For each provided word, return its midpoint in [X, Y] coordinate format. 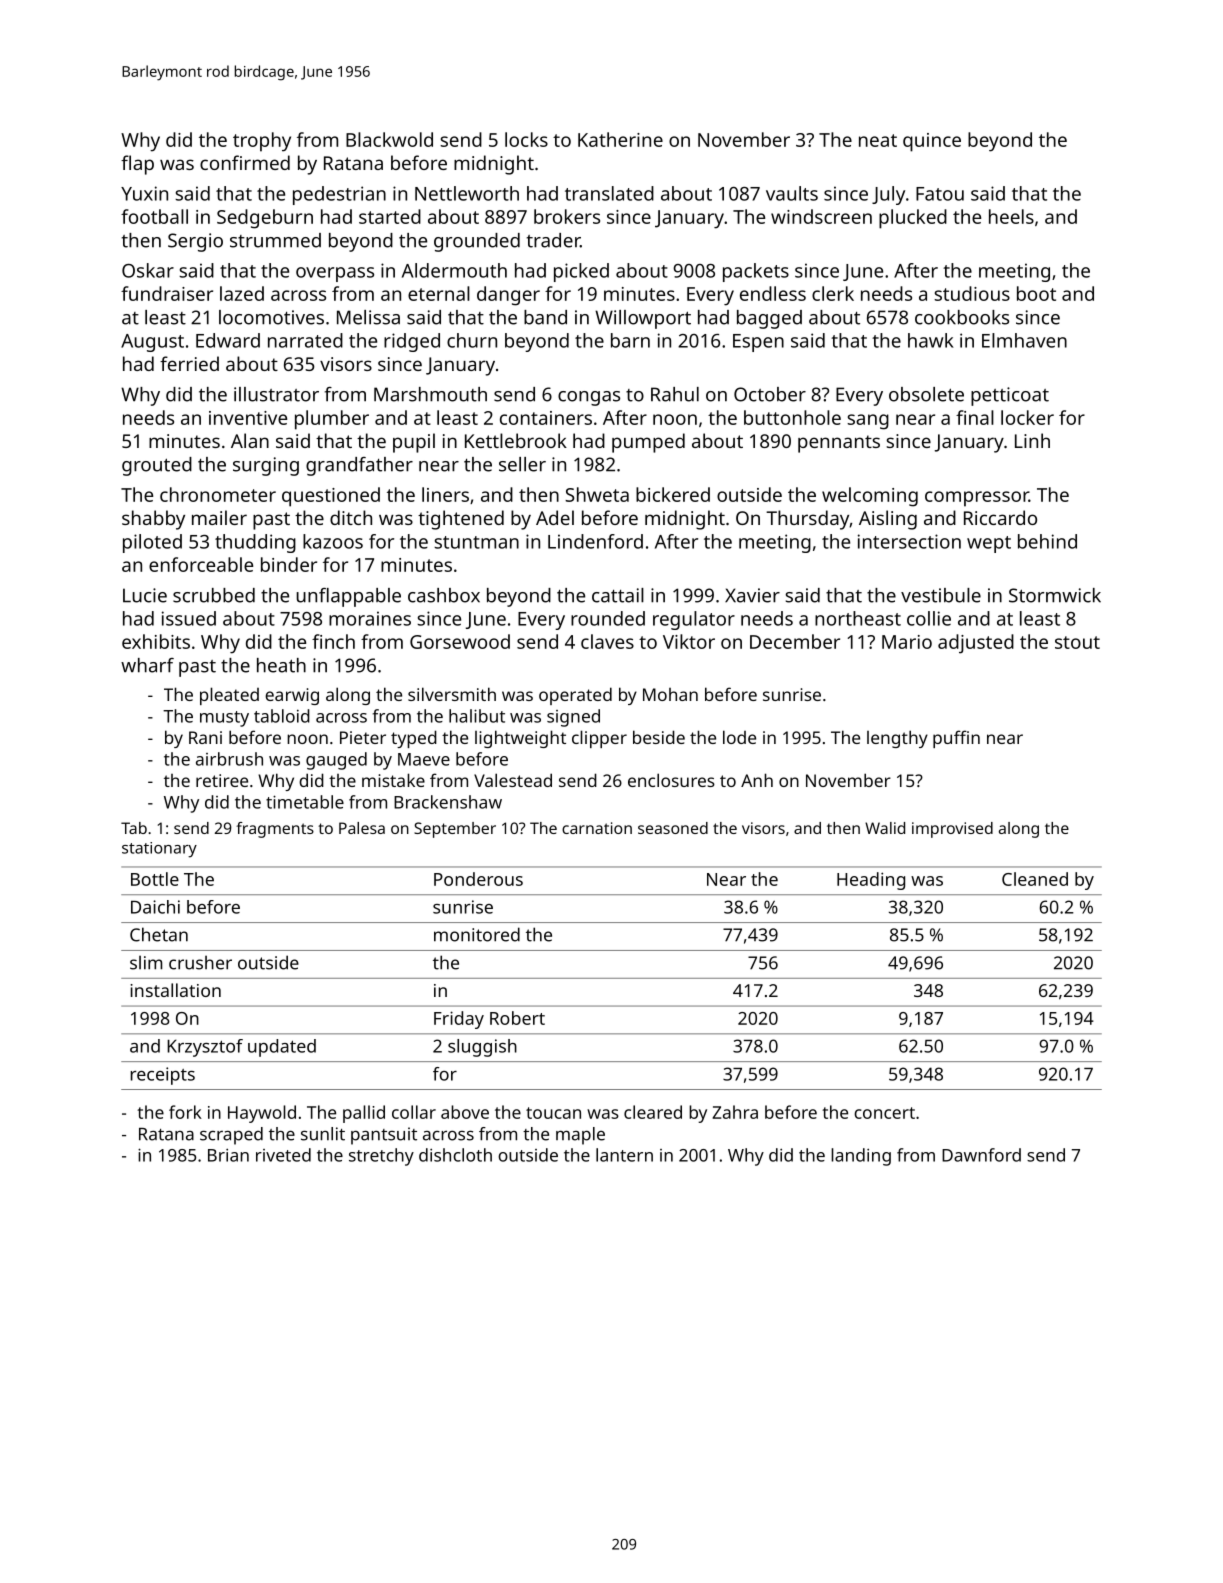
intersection [909, 541]
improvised [952, 830]
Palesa [362, 828]
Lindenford [595, 541]
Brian [228, 1155]
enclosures [671, 780]
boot [1036, 293]
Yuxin [144, 193]
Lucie [145, 595]
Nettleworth [467, 193]
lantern [624, 1155]
